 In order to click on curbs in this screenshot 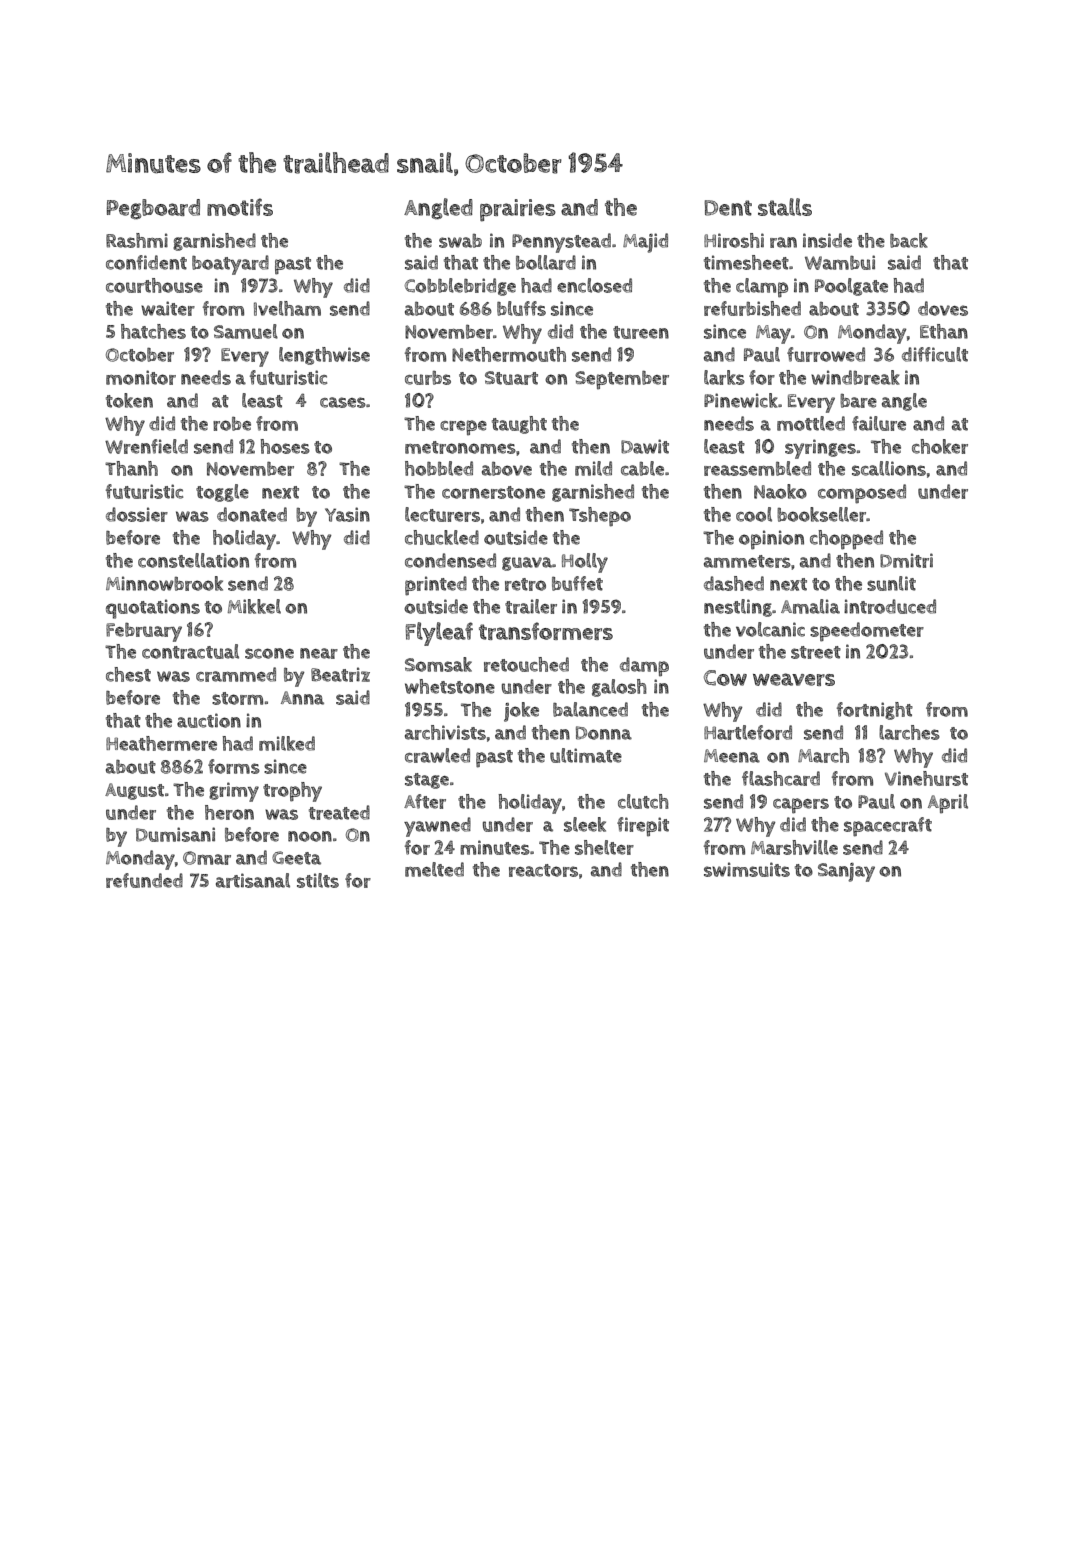, I will do `click(428, 378)`.
